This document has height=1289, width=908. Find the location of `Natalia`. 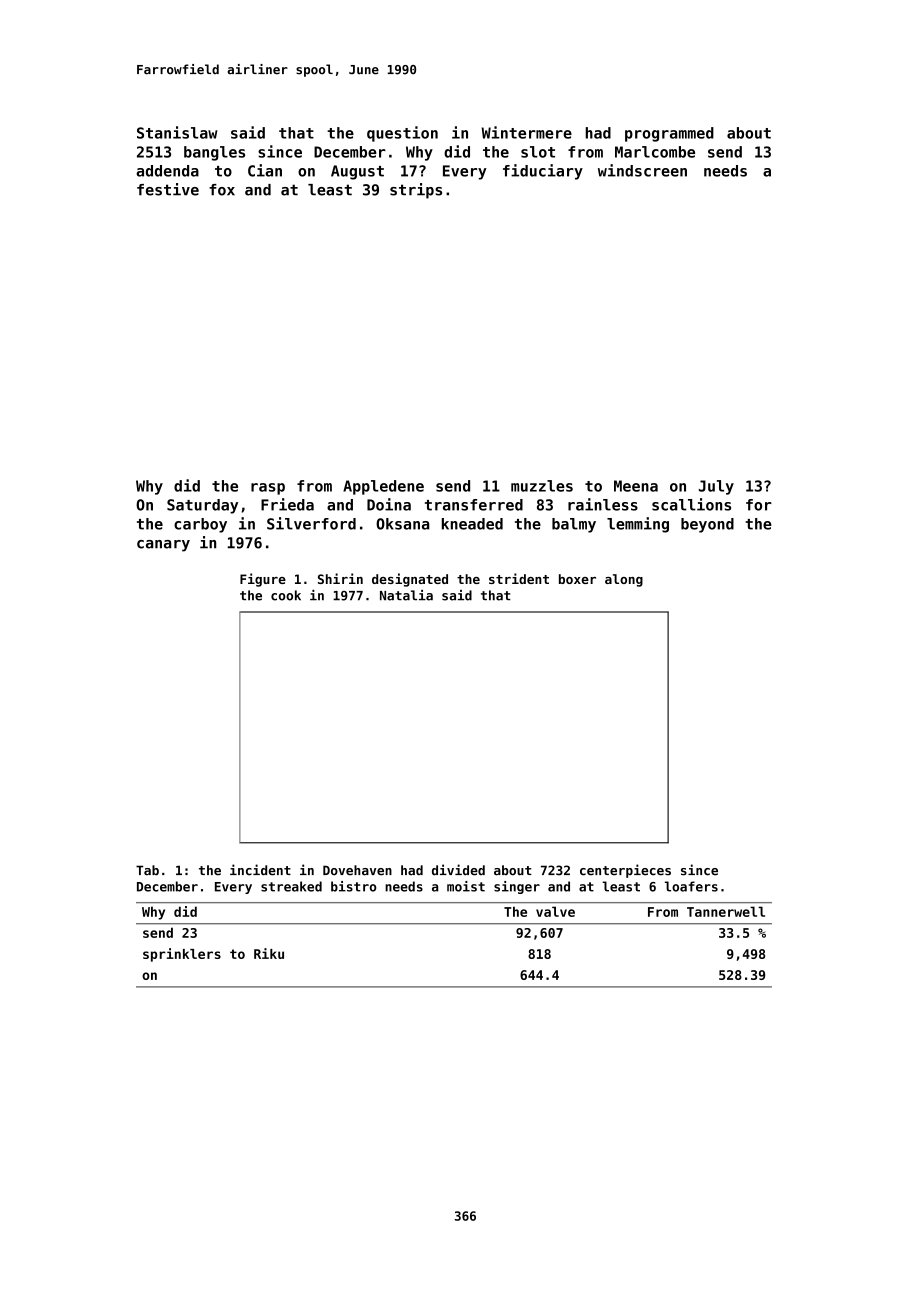

Natalia is located at coordinates (406, 595).
